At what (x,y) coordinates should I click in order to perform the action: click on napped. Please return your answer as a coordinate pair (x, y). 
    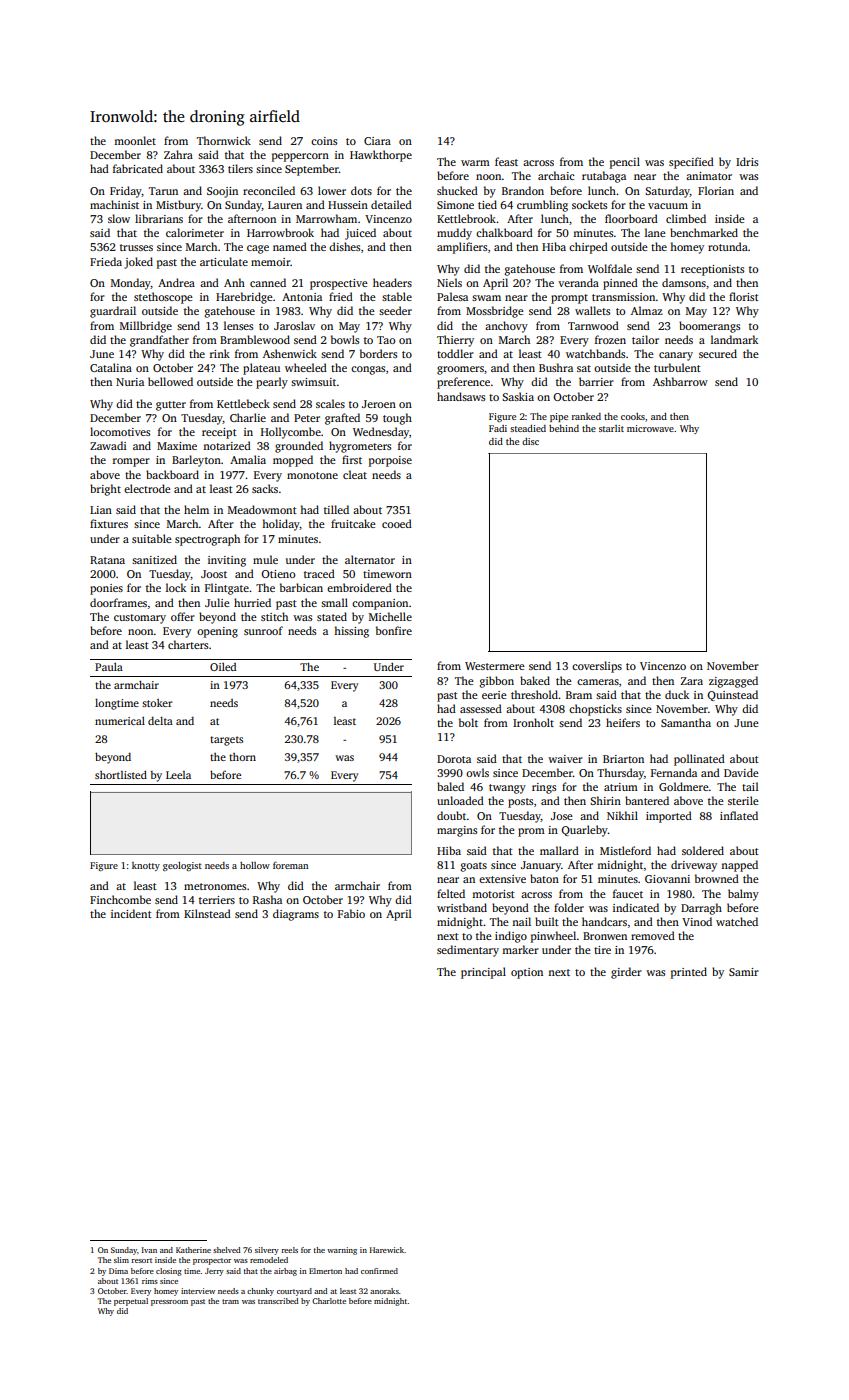
    Looking at the image, I should click on (739, 866).
